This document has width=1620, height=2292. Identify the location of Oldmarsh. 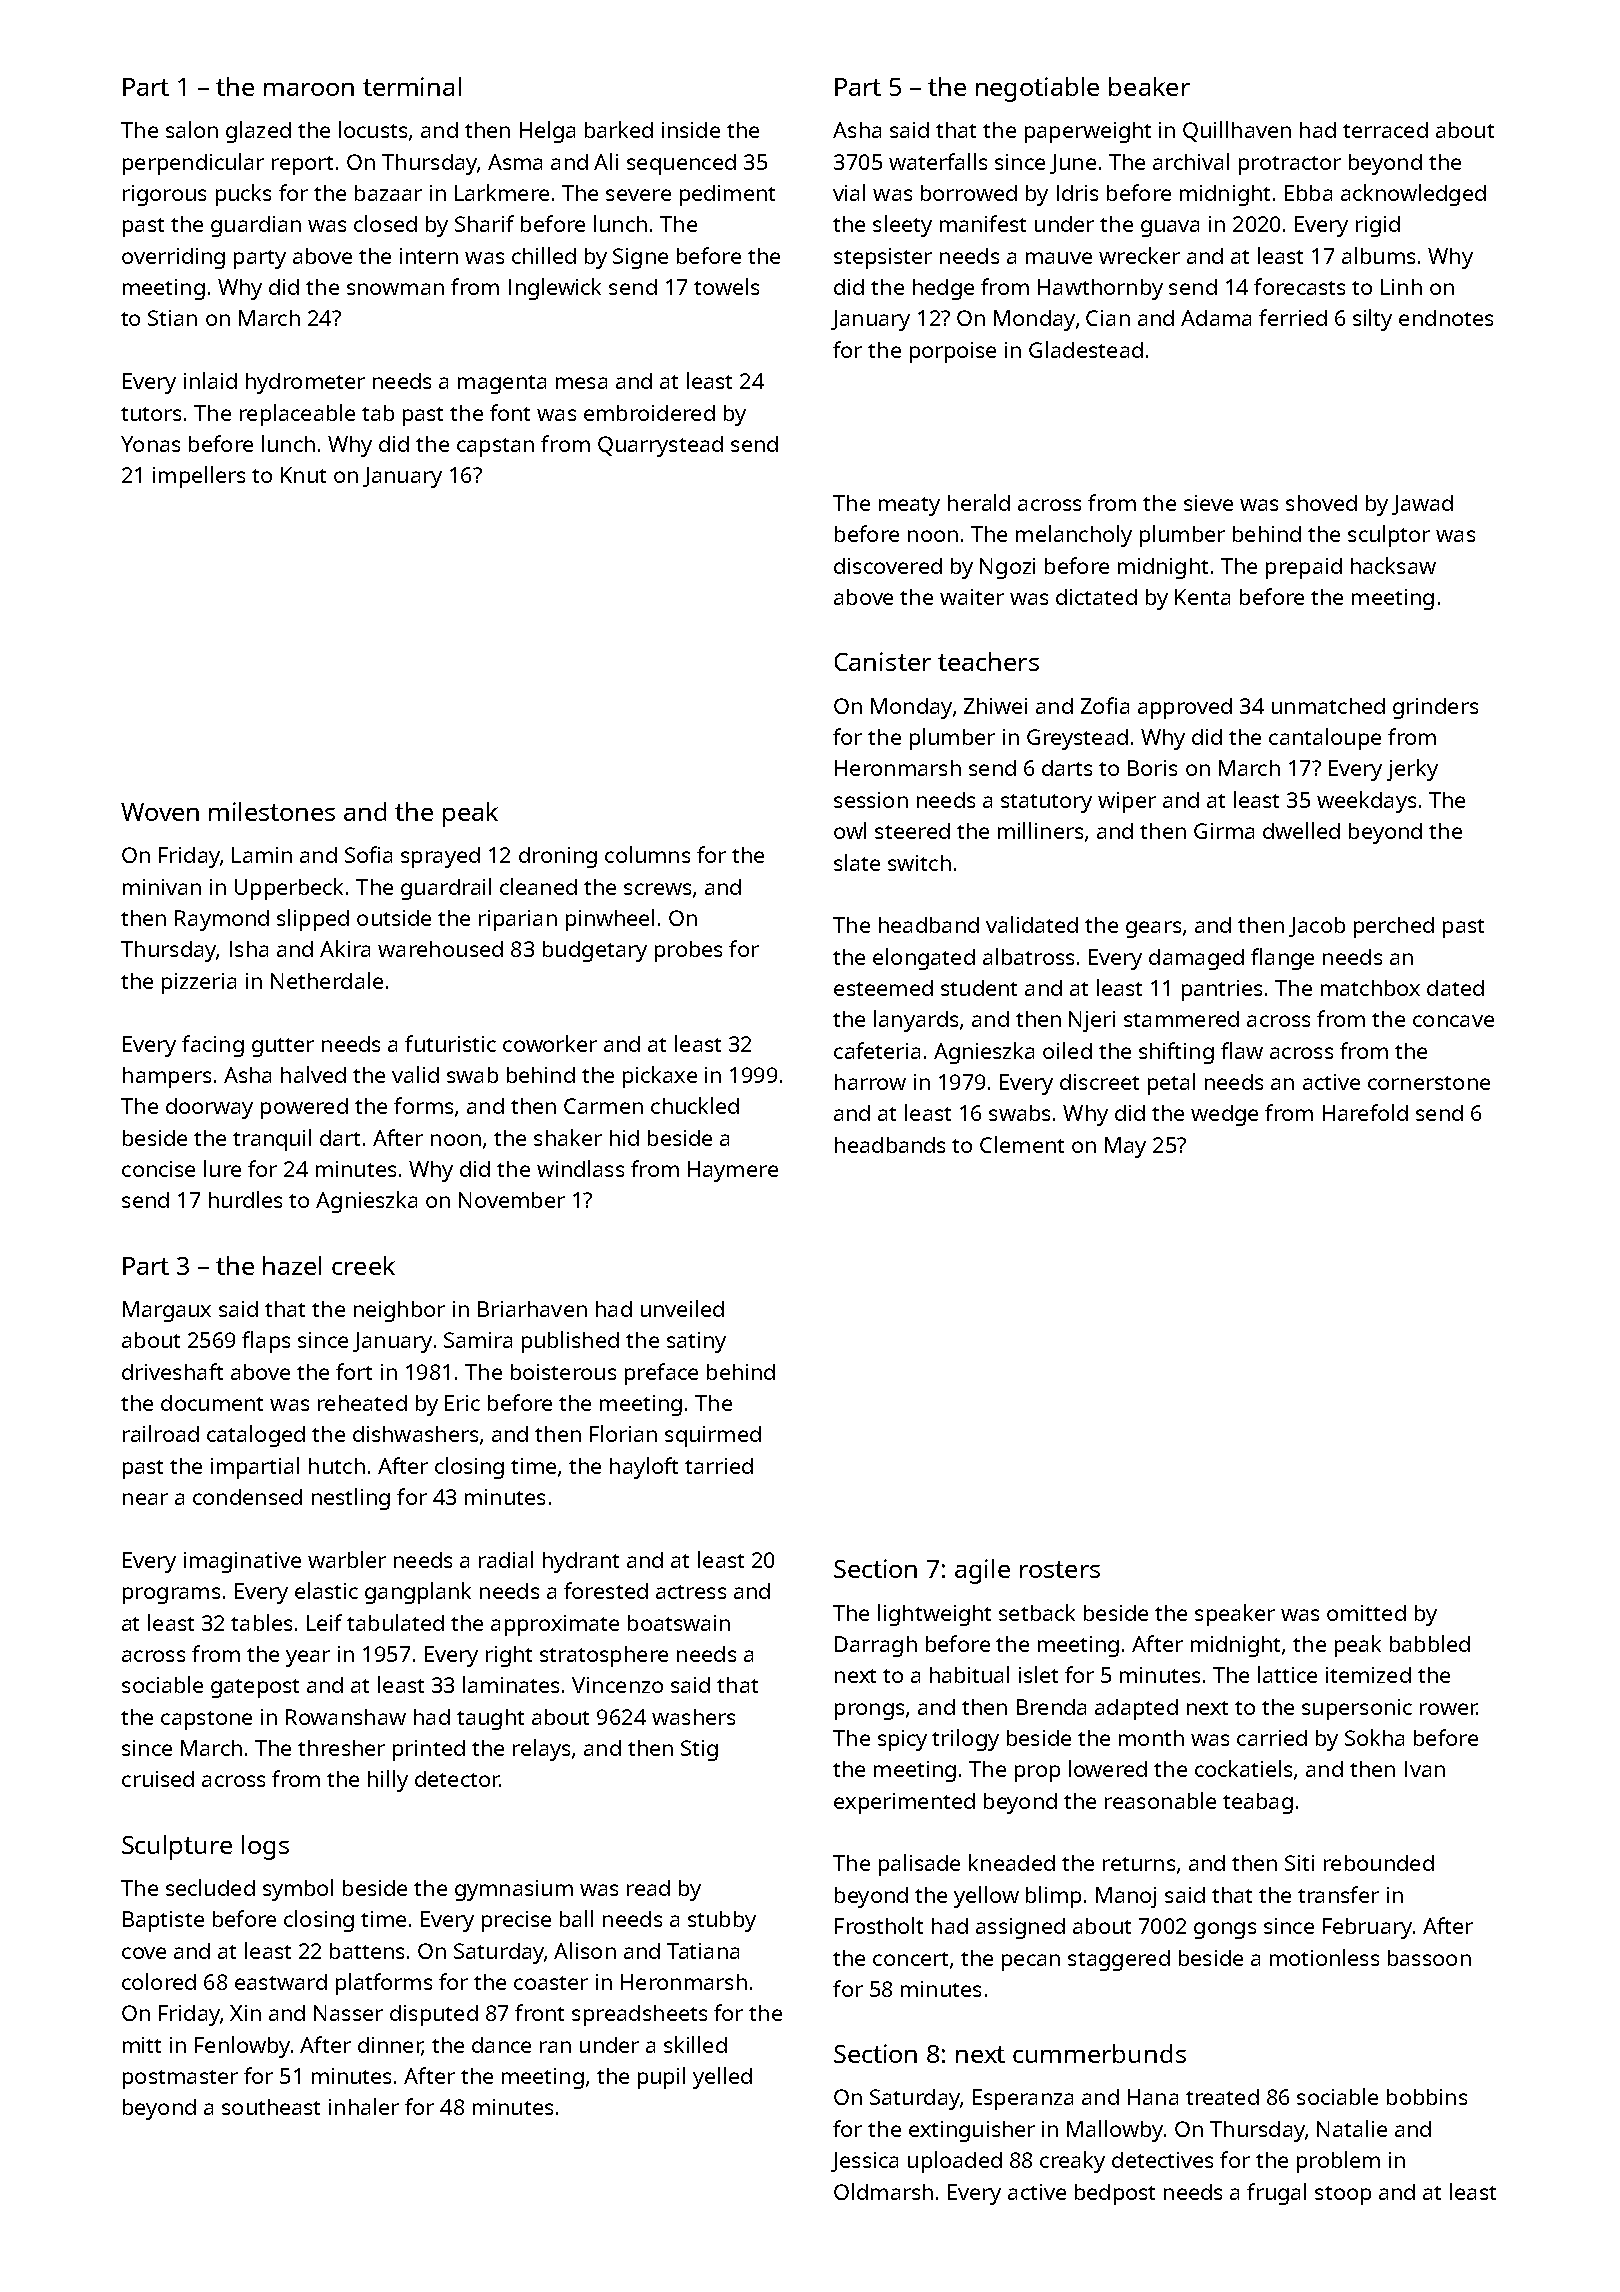
(883, 2191).
